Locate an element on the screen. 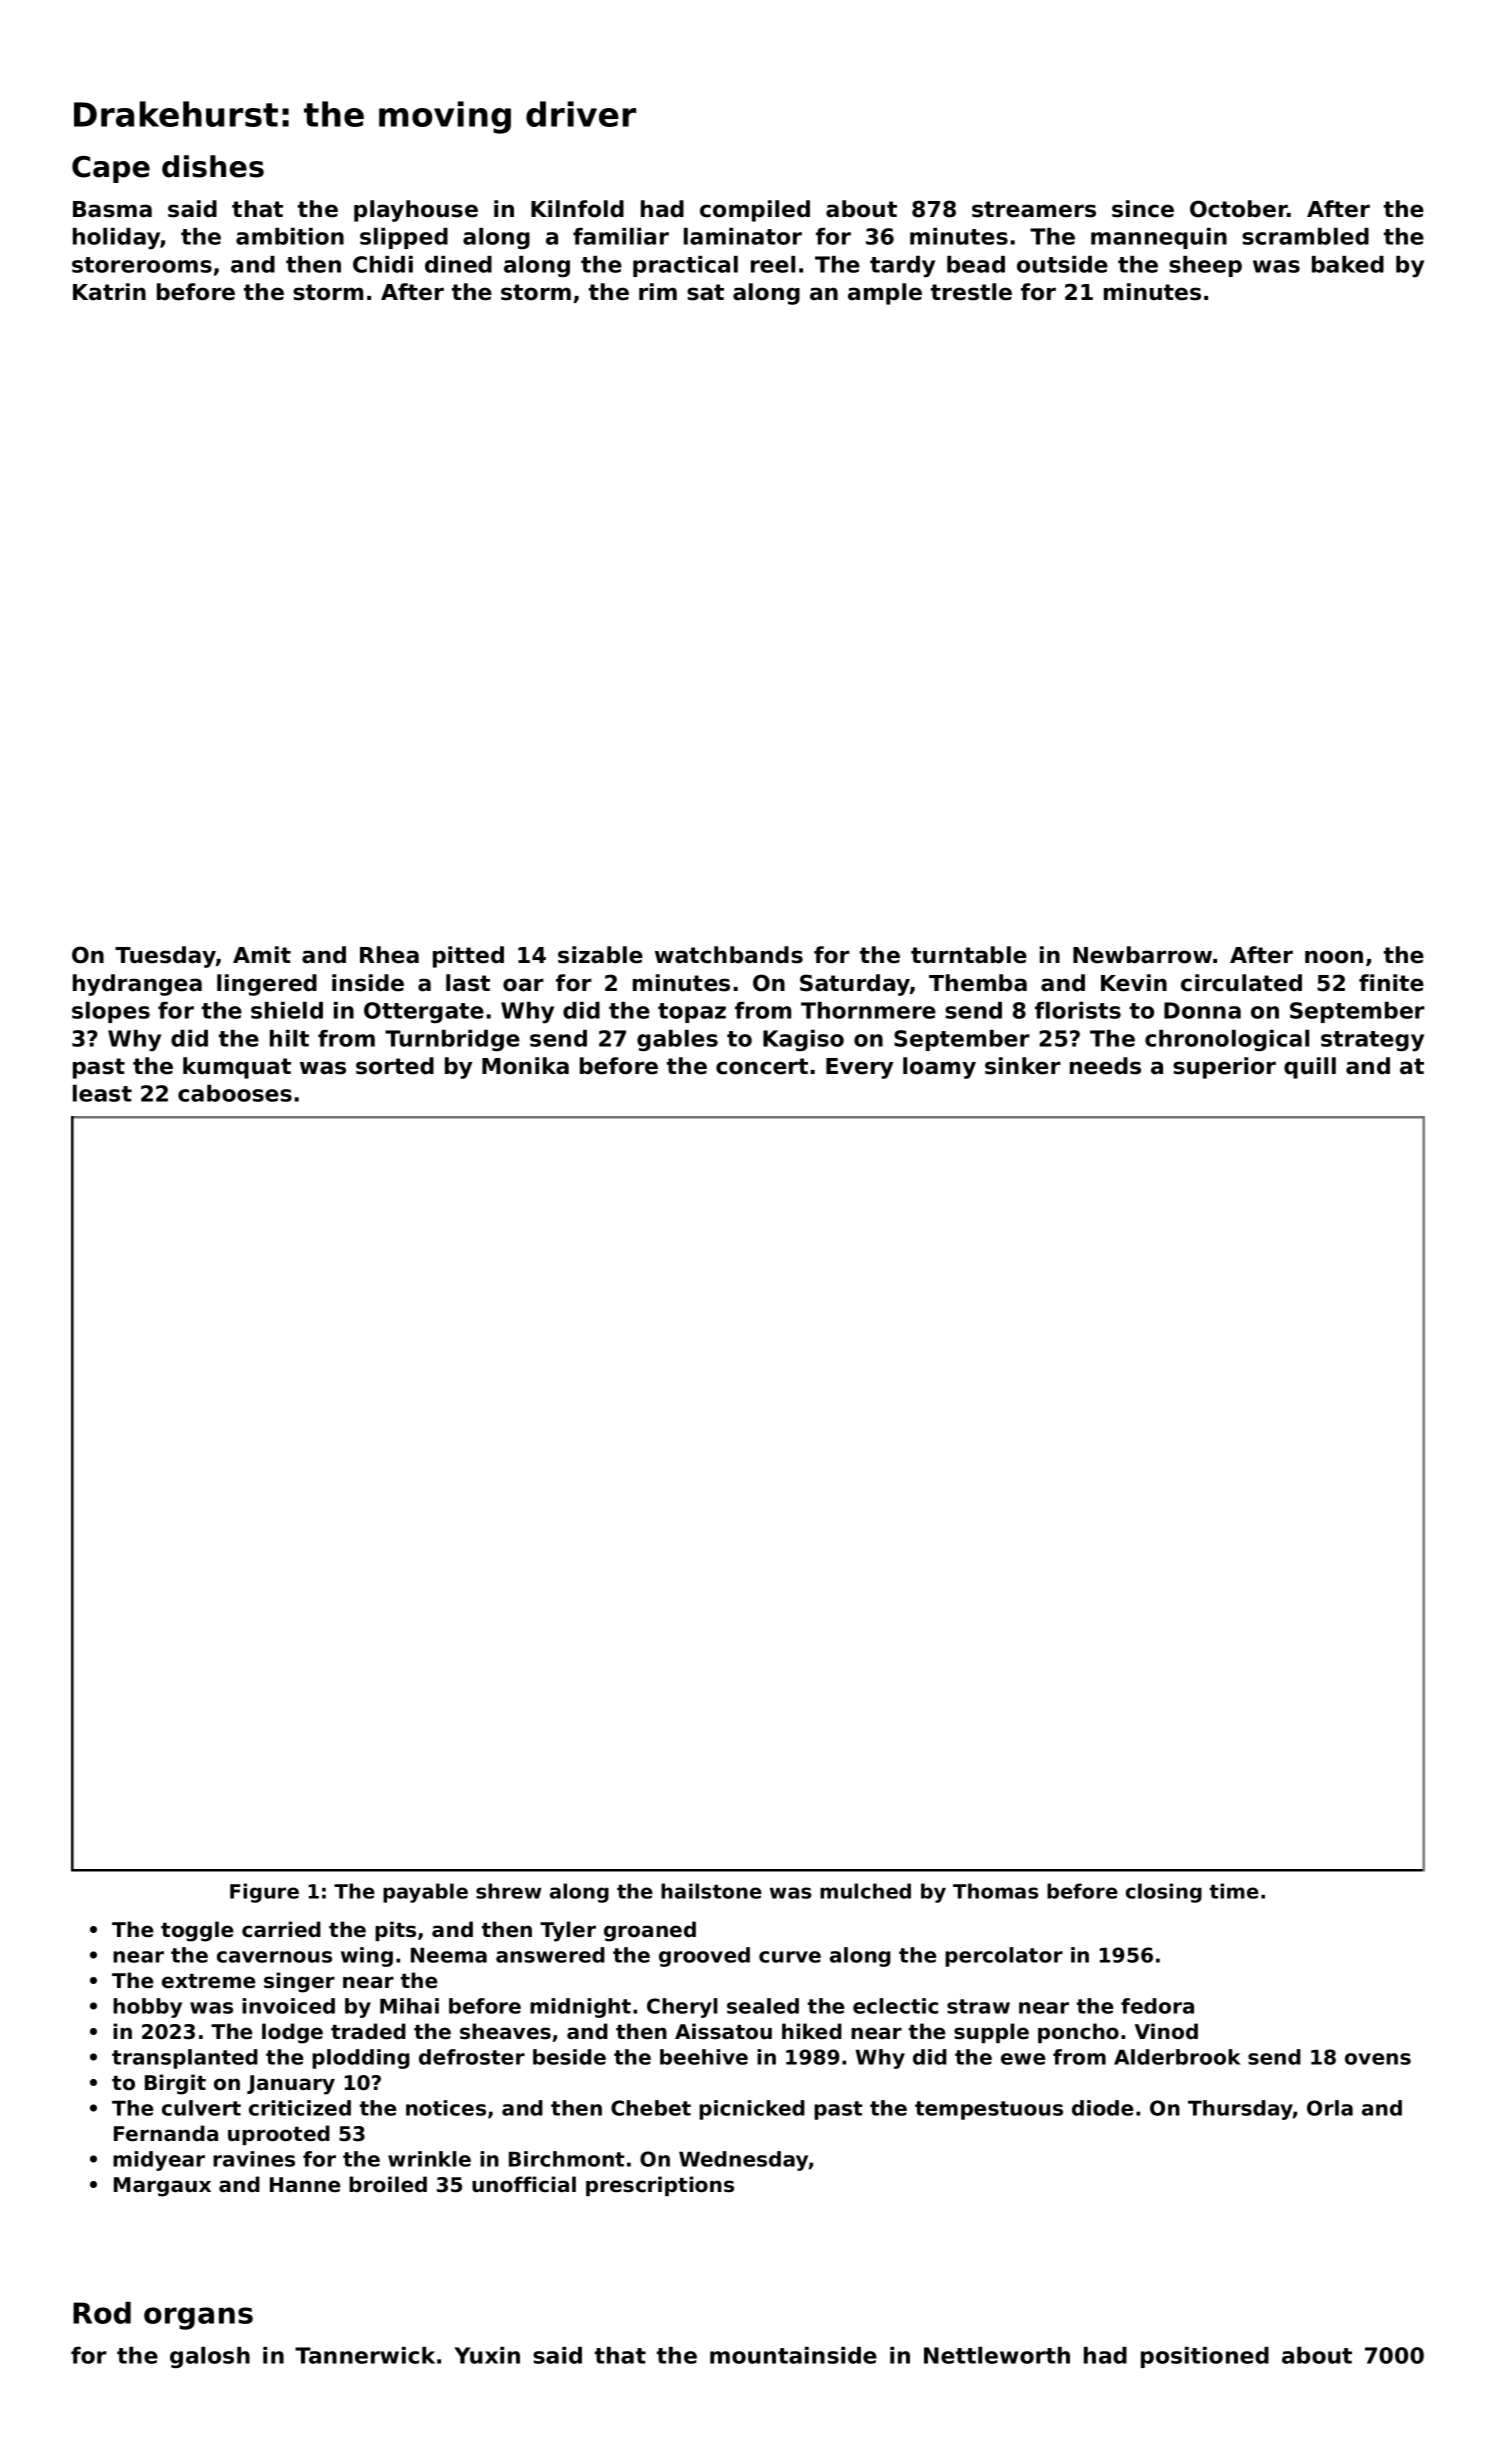  finite is located at coordinates (1391, 983).
